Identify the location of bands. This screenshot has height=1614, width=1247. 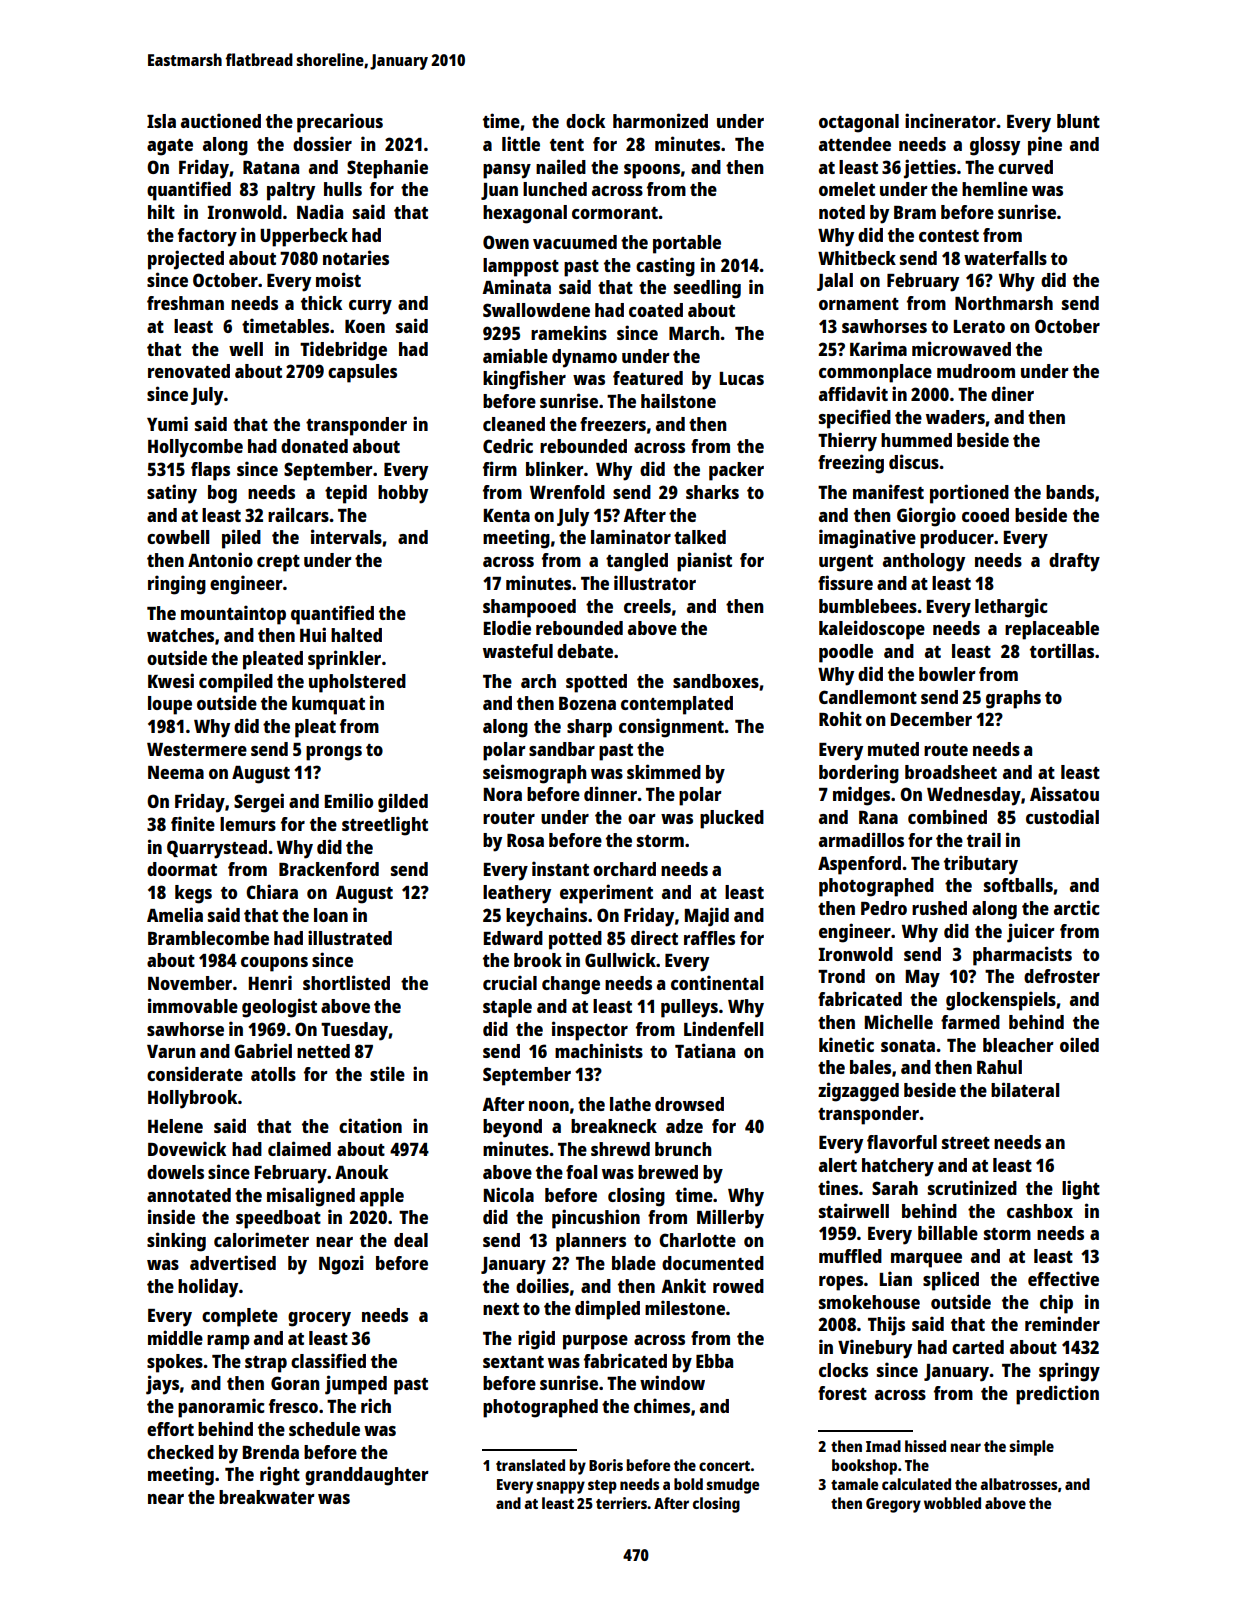
(1070, 492).
